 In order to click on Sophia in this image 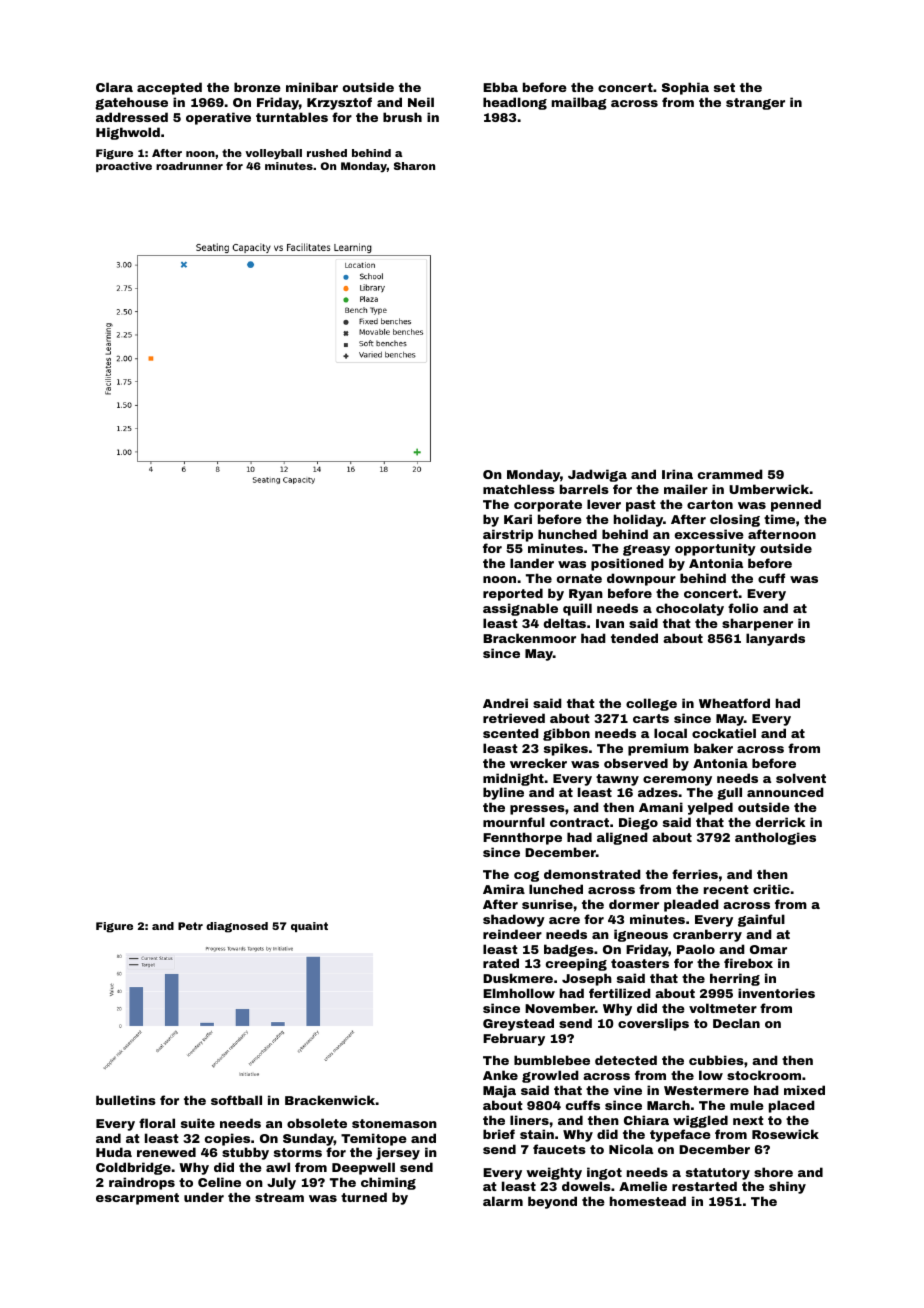, I will do `click(685, 88)`.
